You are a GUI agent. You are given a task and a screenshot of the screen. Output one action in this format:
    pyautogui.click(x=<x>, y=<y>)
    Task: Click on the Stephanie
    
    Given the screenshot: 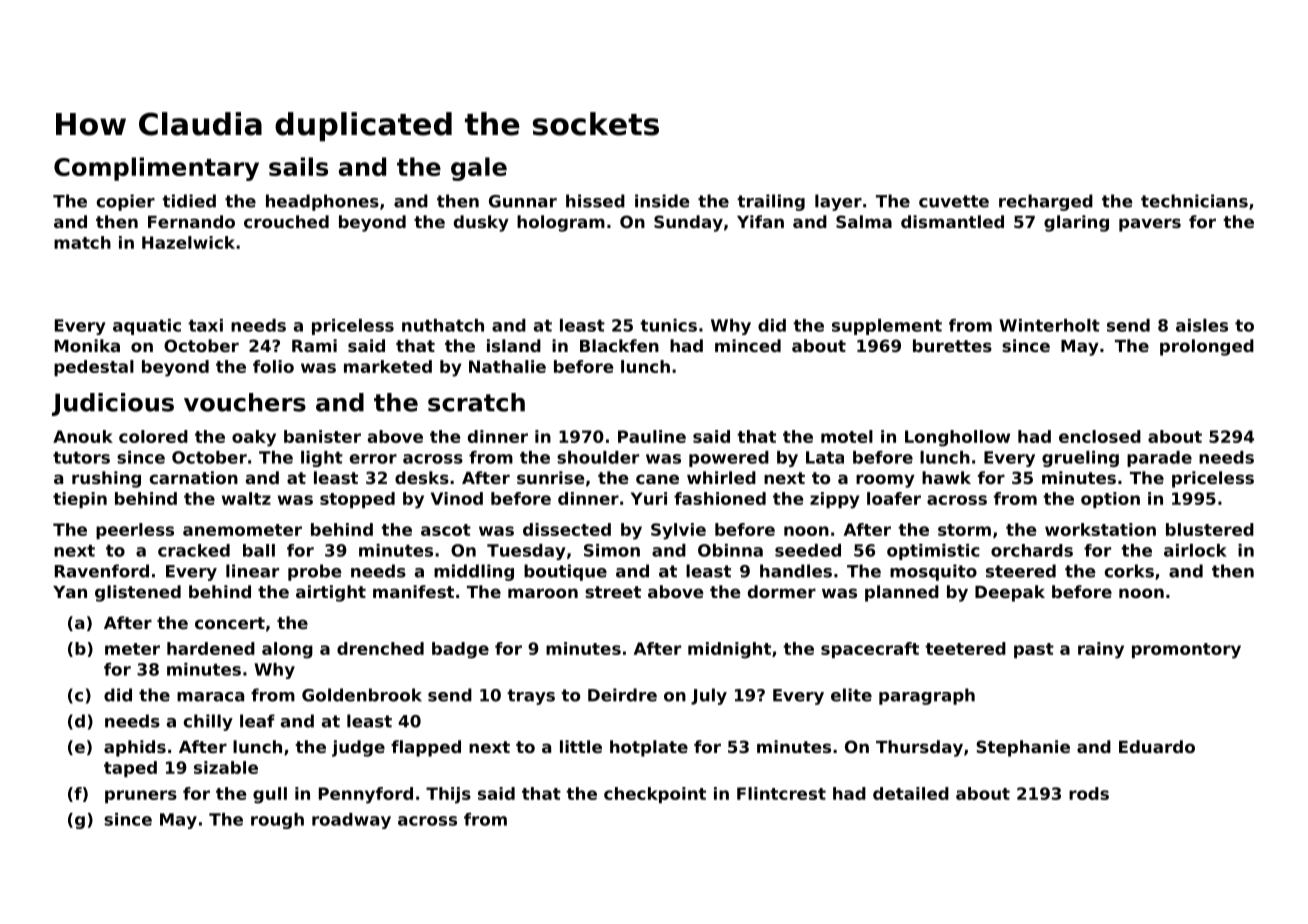 What is the action you would take?
    pyautogui.click(x=1023, y=748)
